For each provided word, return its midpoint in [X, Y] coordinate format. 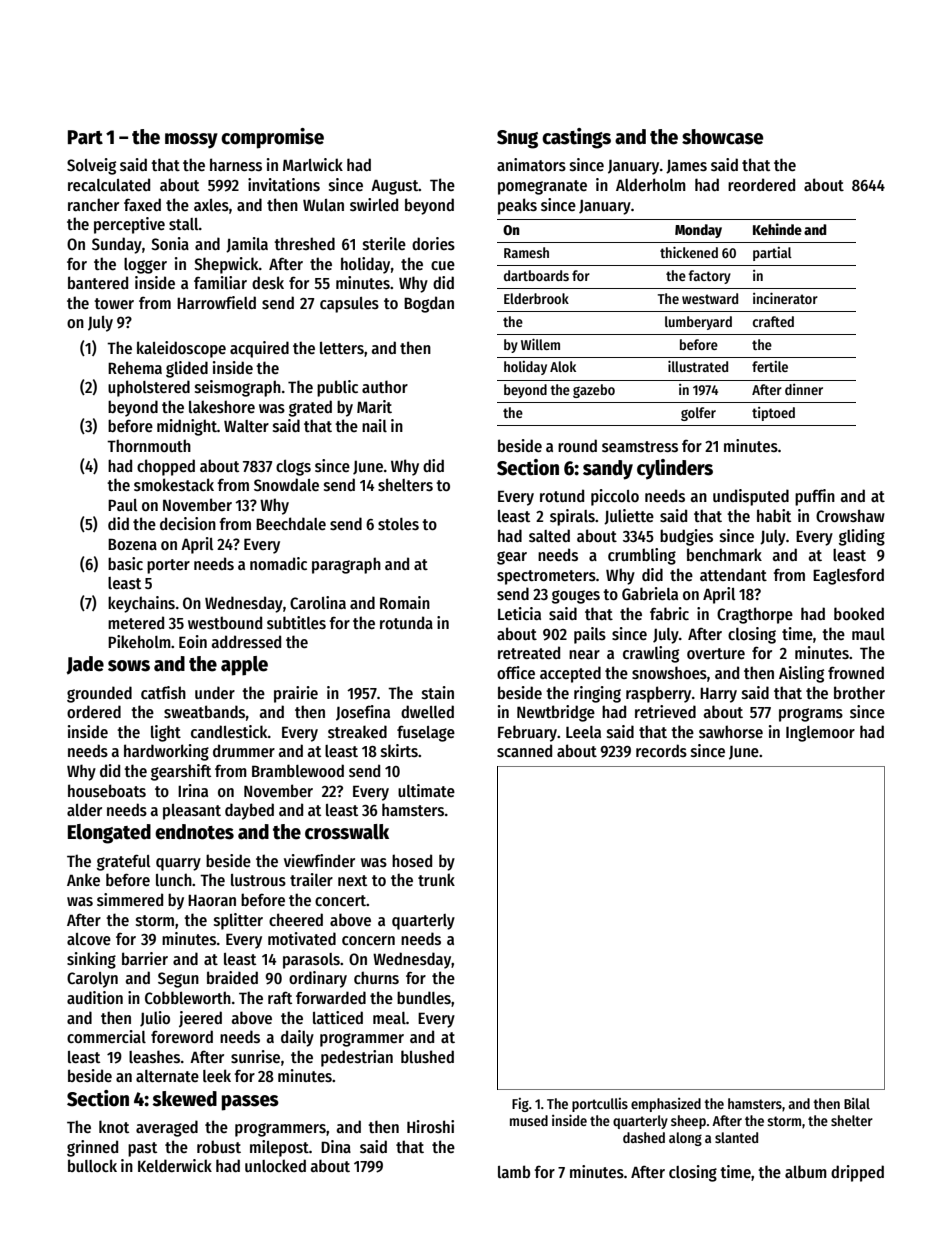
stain [438, 692]
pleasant [192, 812]
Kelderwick [175, 1165]
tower [114, 303]
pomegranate [542, 187]
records [661, 750]
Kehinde [777, 229]
